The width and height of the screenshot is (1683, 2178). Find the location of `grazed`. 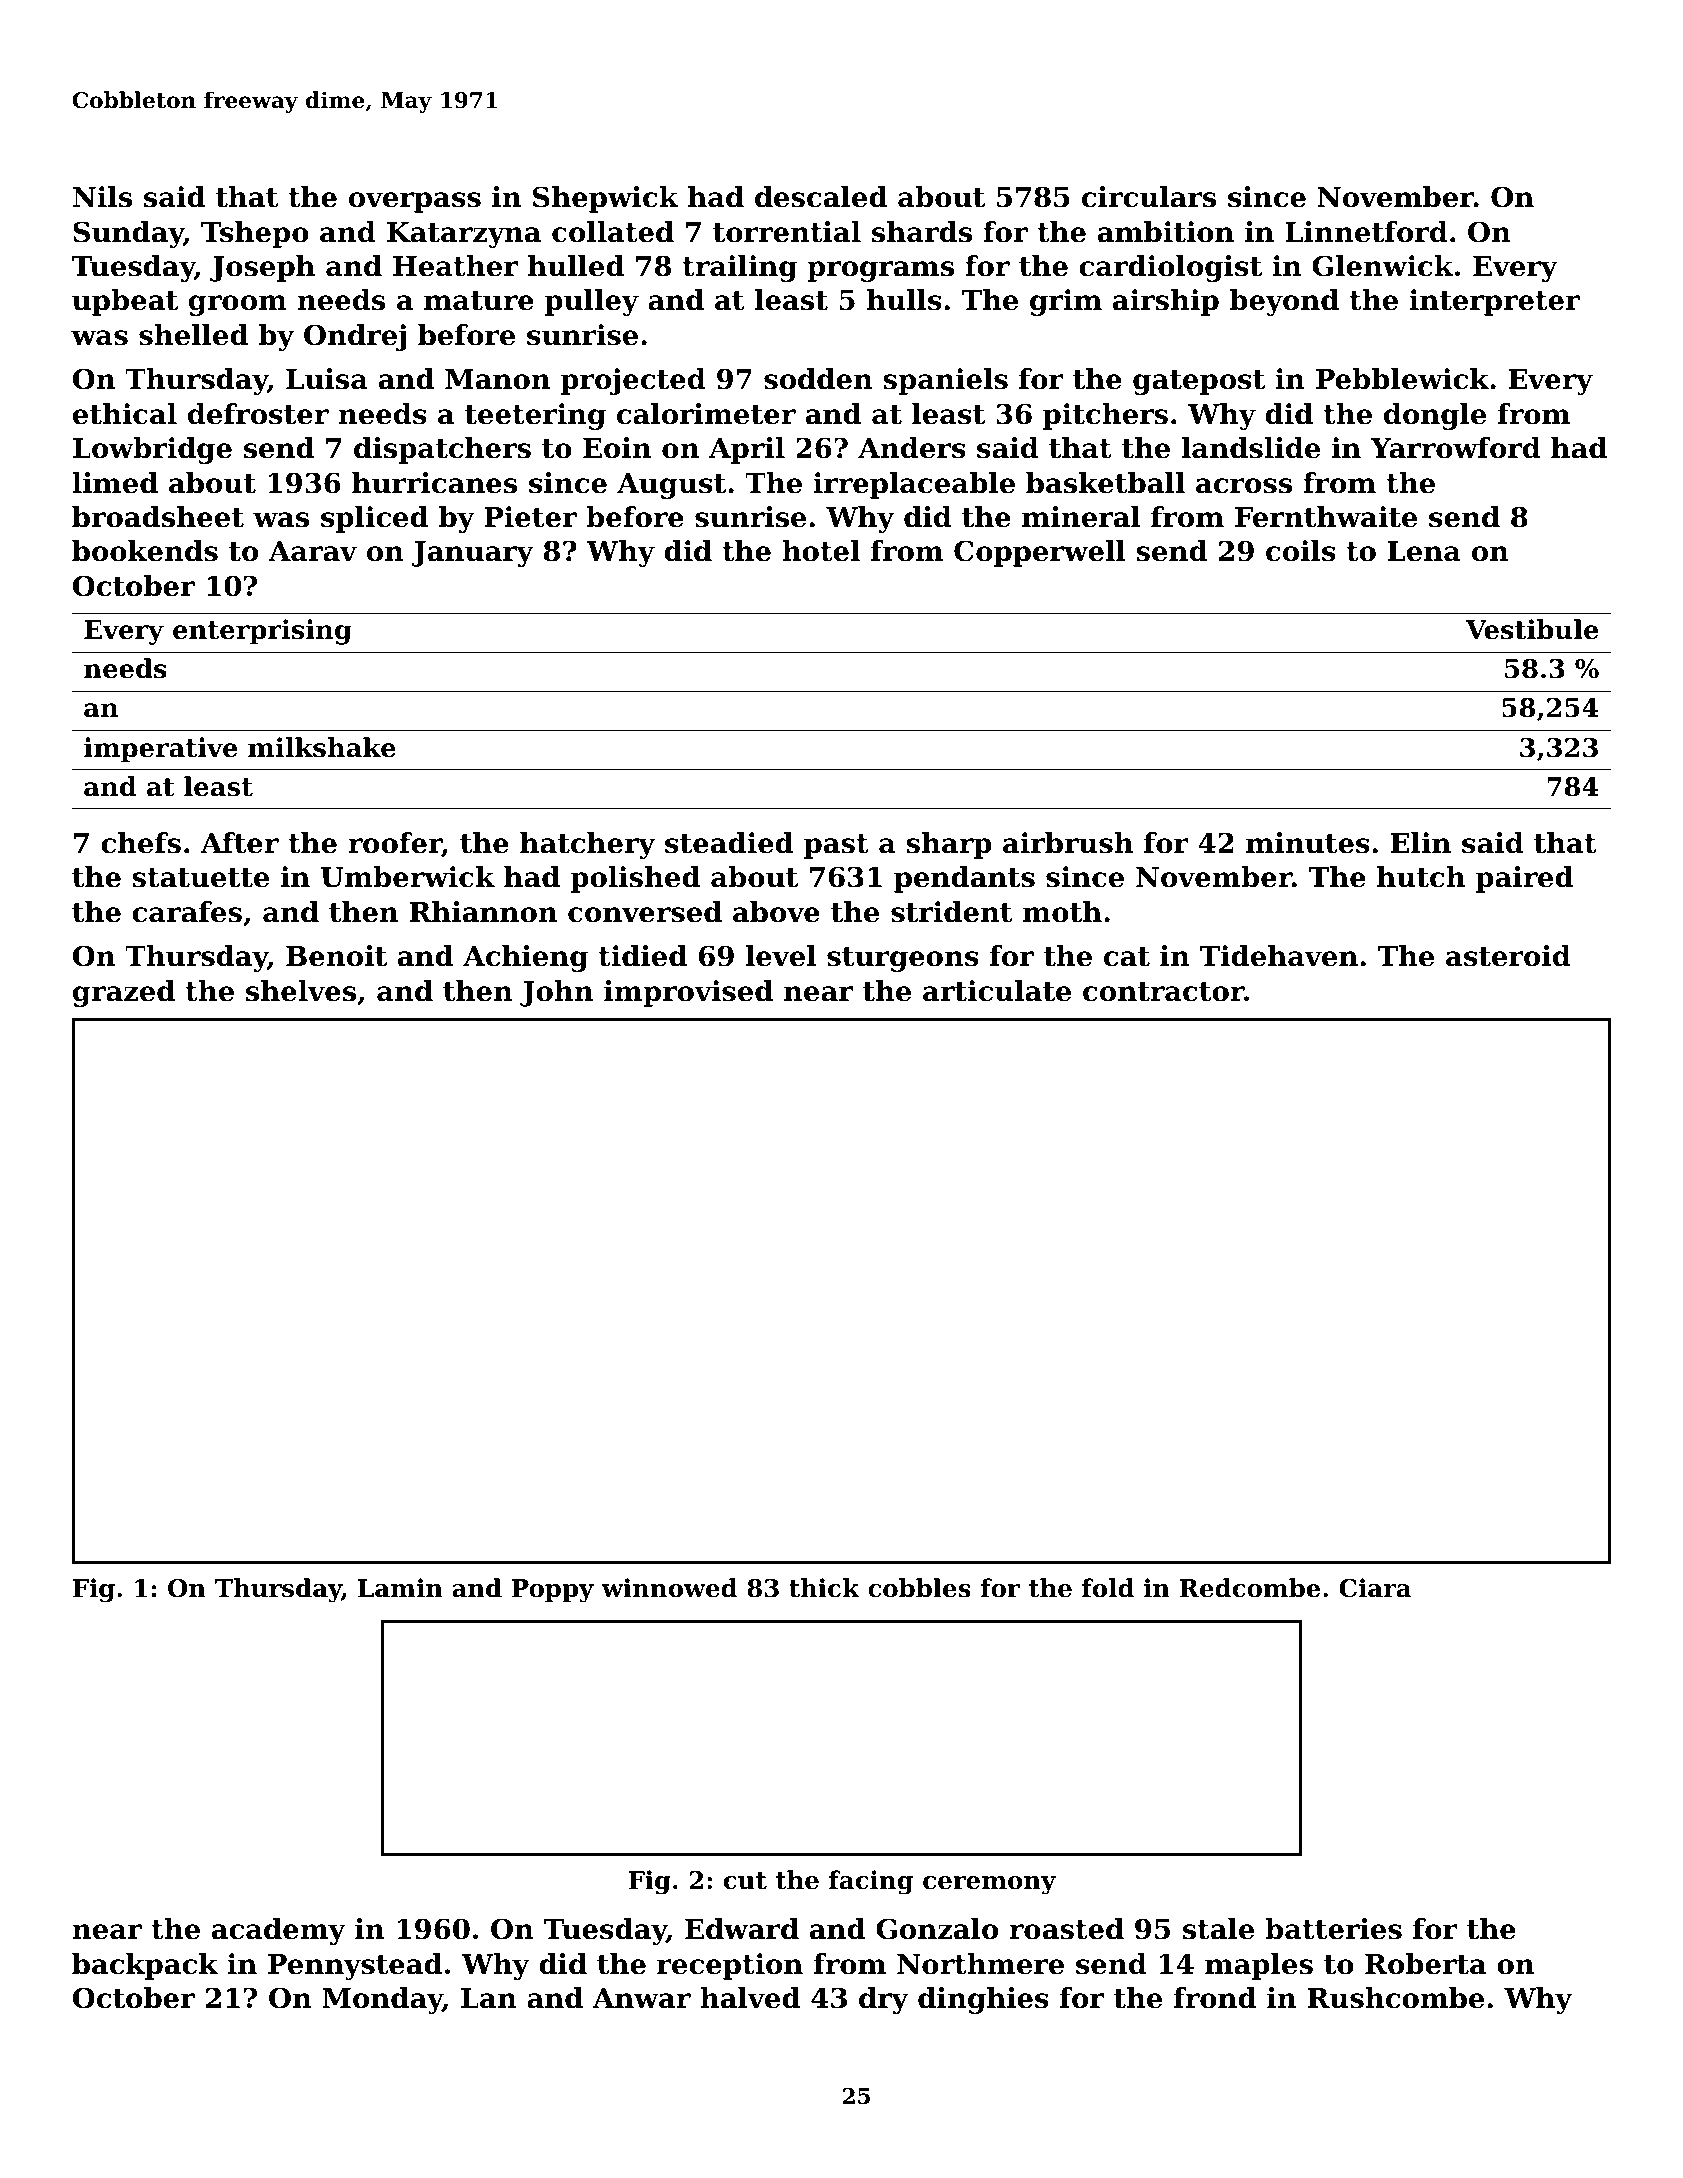

grazed is located at coordinates (124, 993).
